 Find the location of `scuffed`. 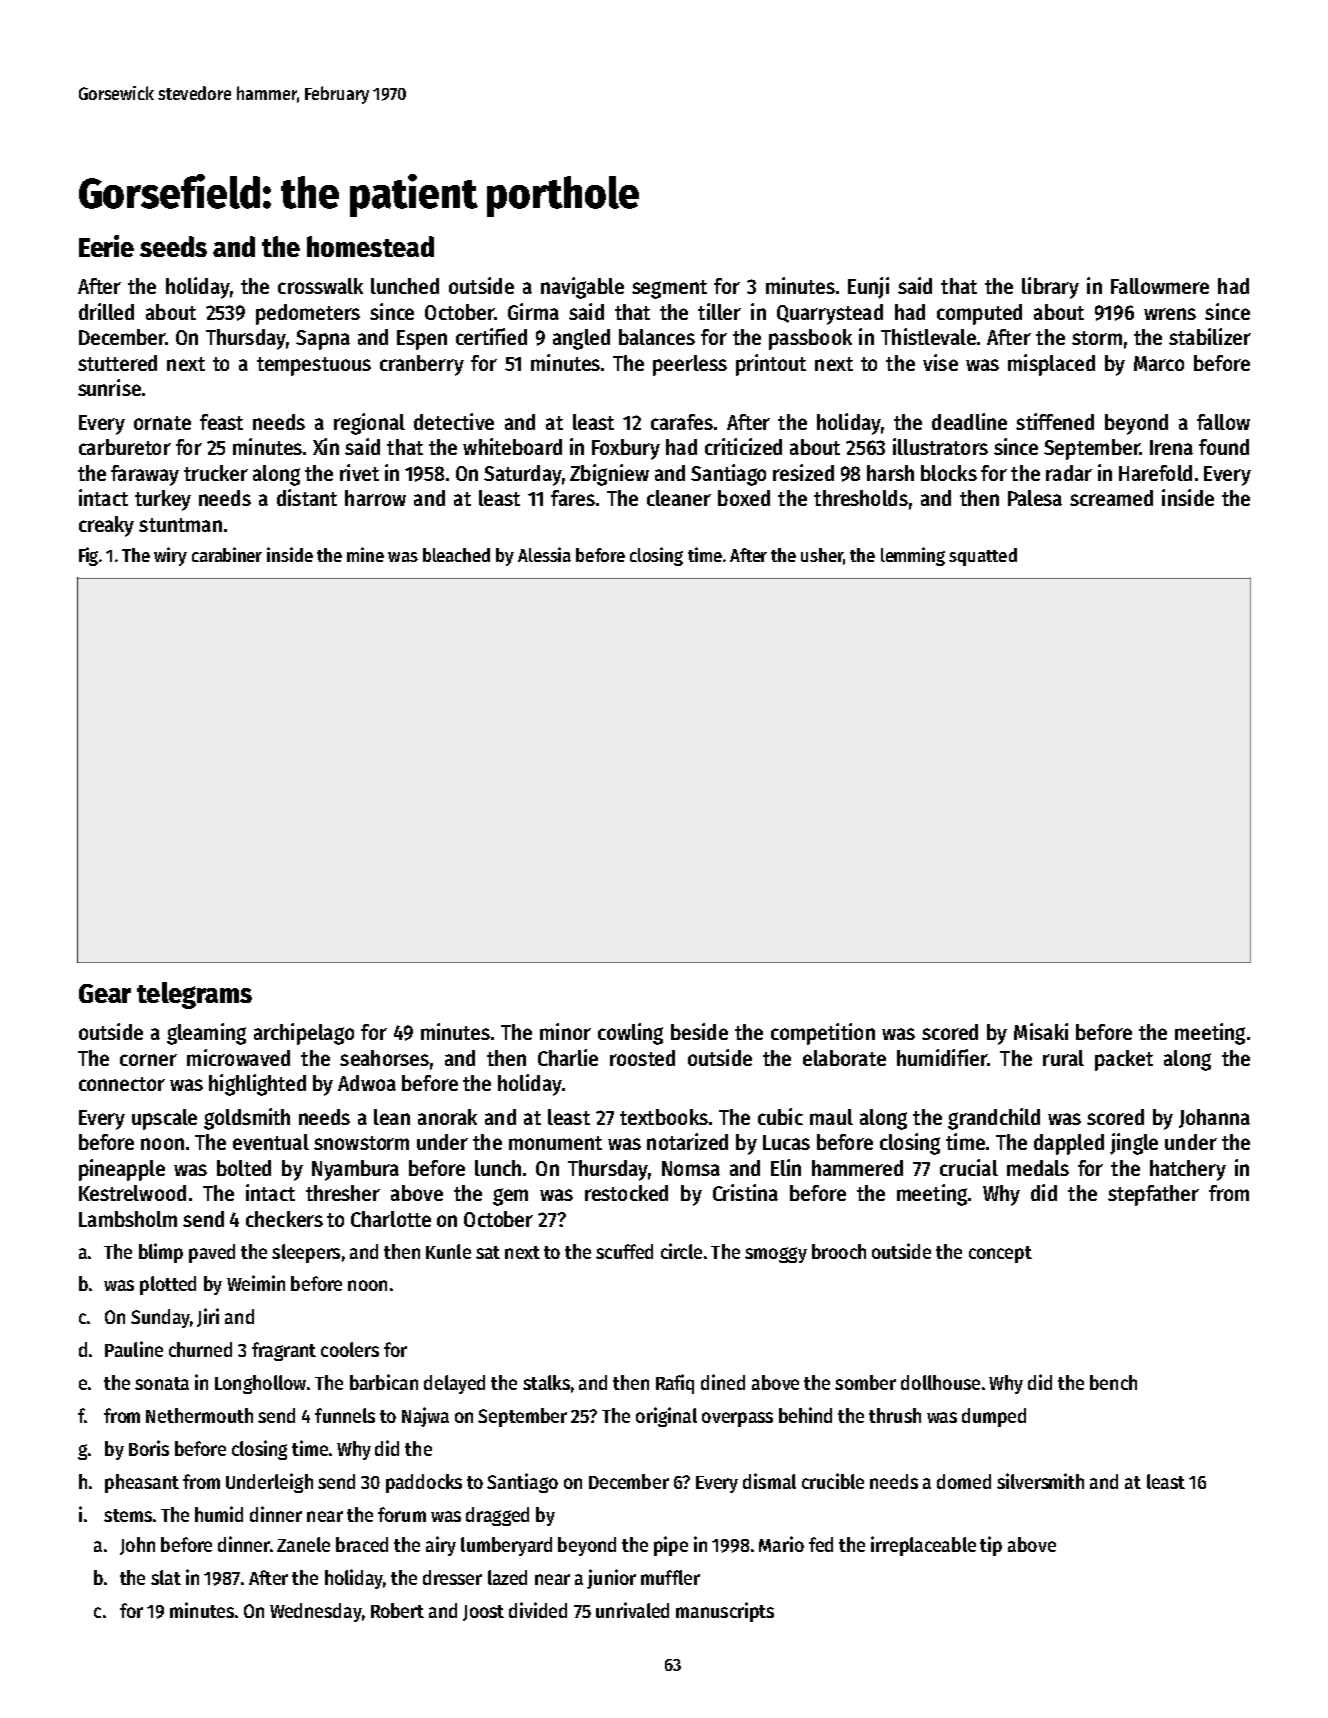

scuffed is located at coordinates (624, 1251).
